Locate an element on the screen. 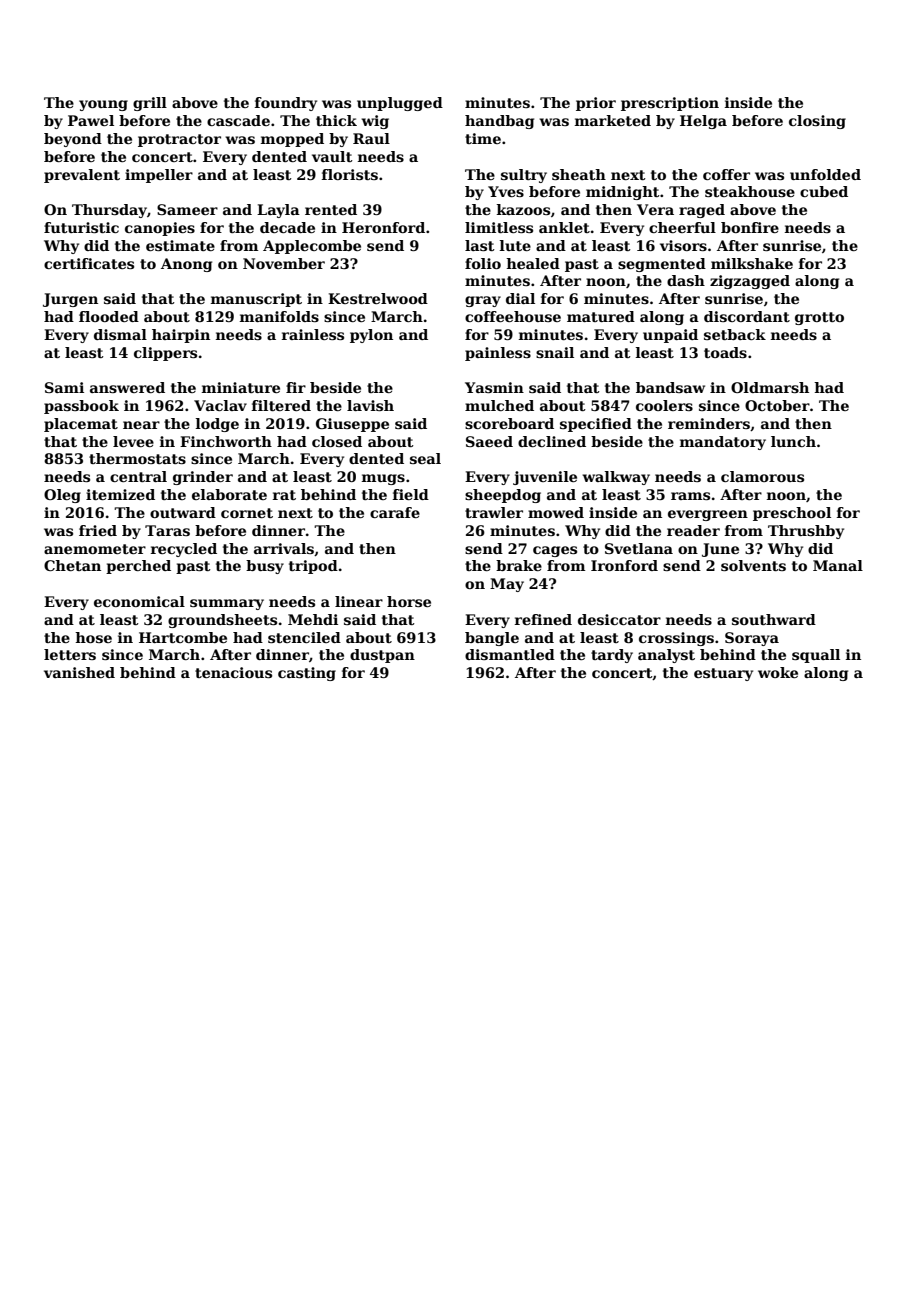 The width and height of the screenshot is (908, 1316). estuary is located at coordinates (723, 674).
